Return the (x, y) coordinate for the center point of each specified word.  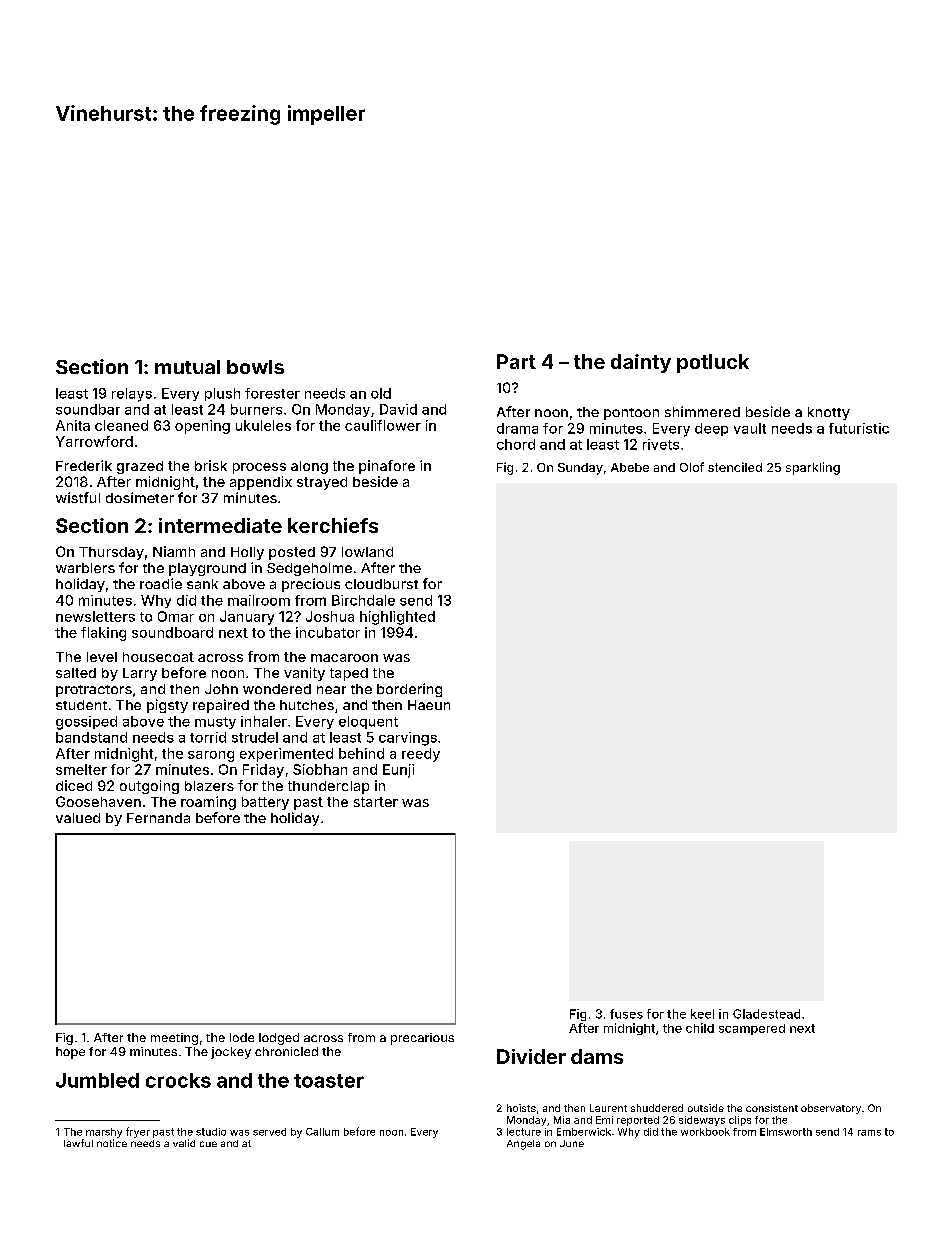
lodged (279, 1039)
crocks (178, 1080)
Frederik (84, 465)
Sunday (580, 469)
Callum (322, 1132)
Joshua (330, 616)
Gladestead (766, 1014)
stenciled (735, 467)
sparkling (813, 468)
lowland (367, 552)
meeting (174, 1039)
